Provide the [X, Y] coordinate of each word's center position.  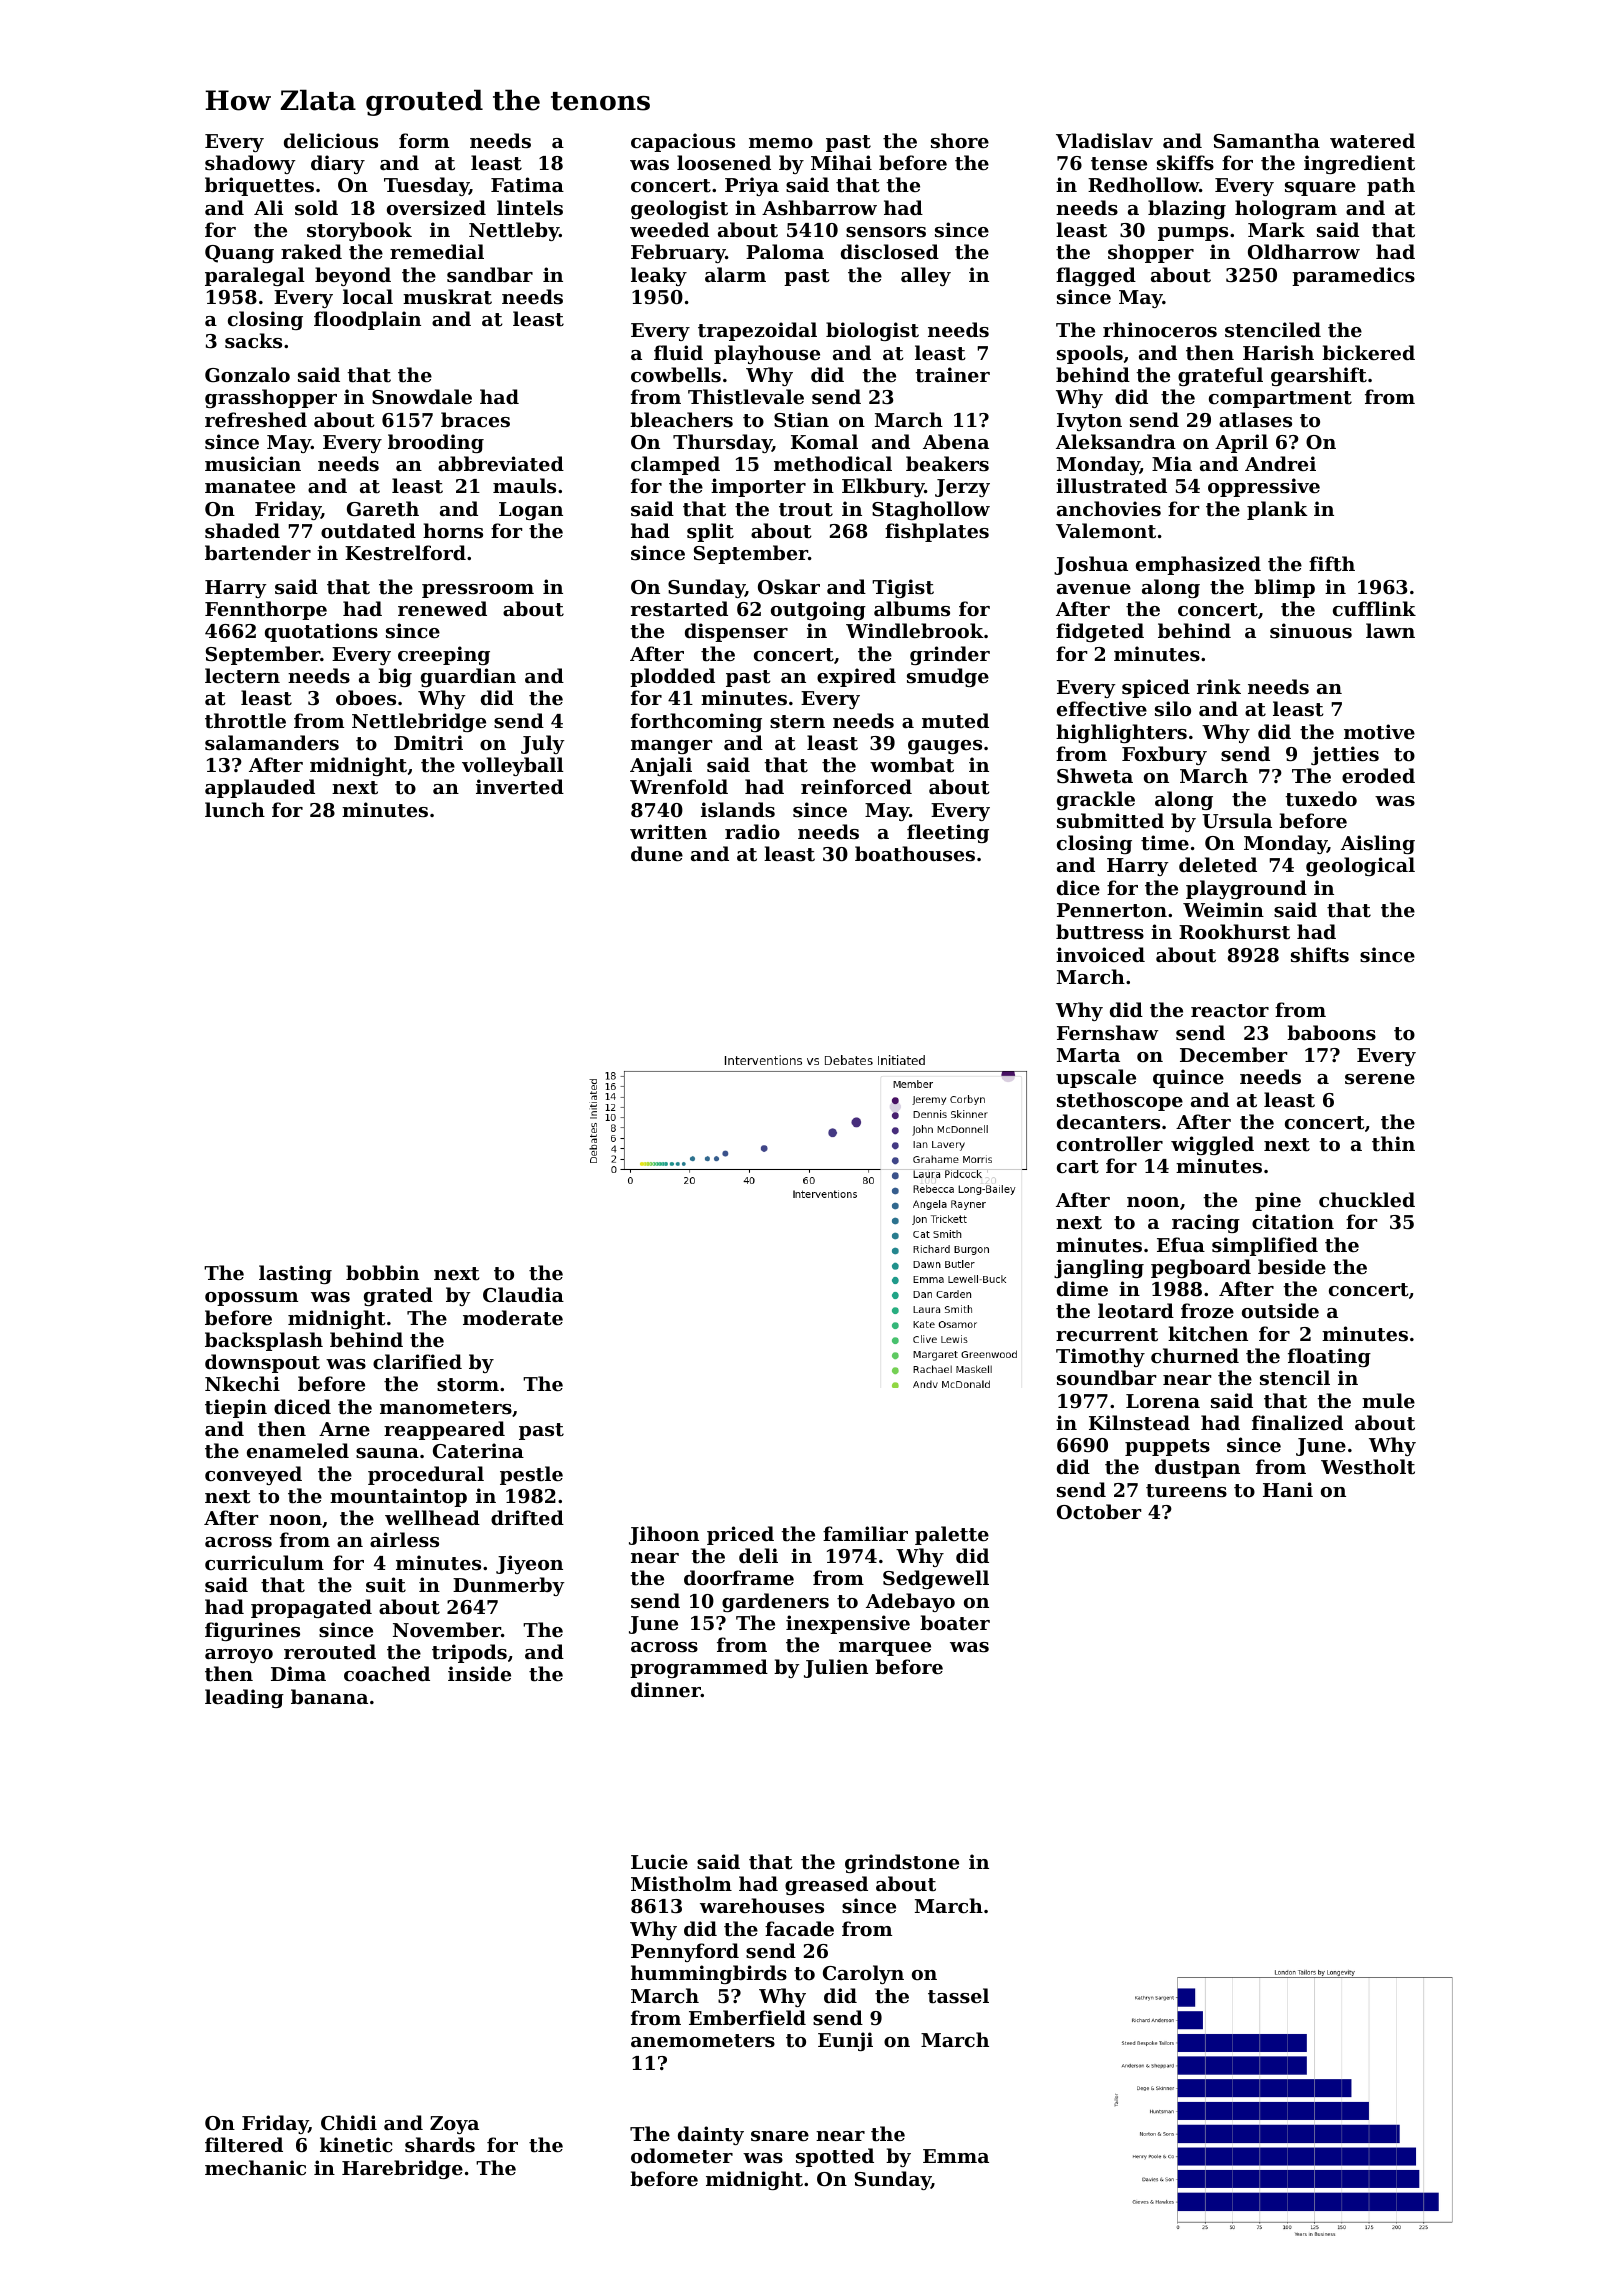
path [1391, 186]
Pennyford [685, 1952]
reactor [1230, 1011]
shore [960, 140]
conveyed [253, 1475]
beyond [353, 276]
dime [1082, 1288]
